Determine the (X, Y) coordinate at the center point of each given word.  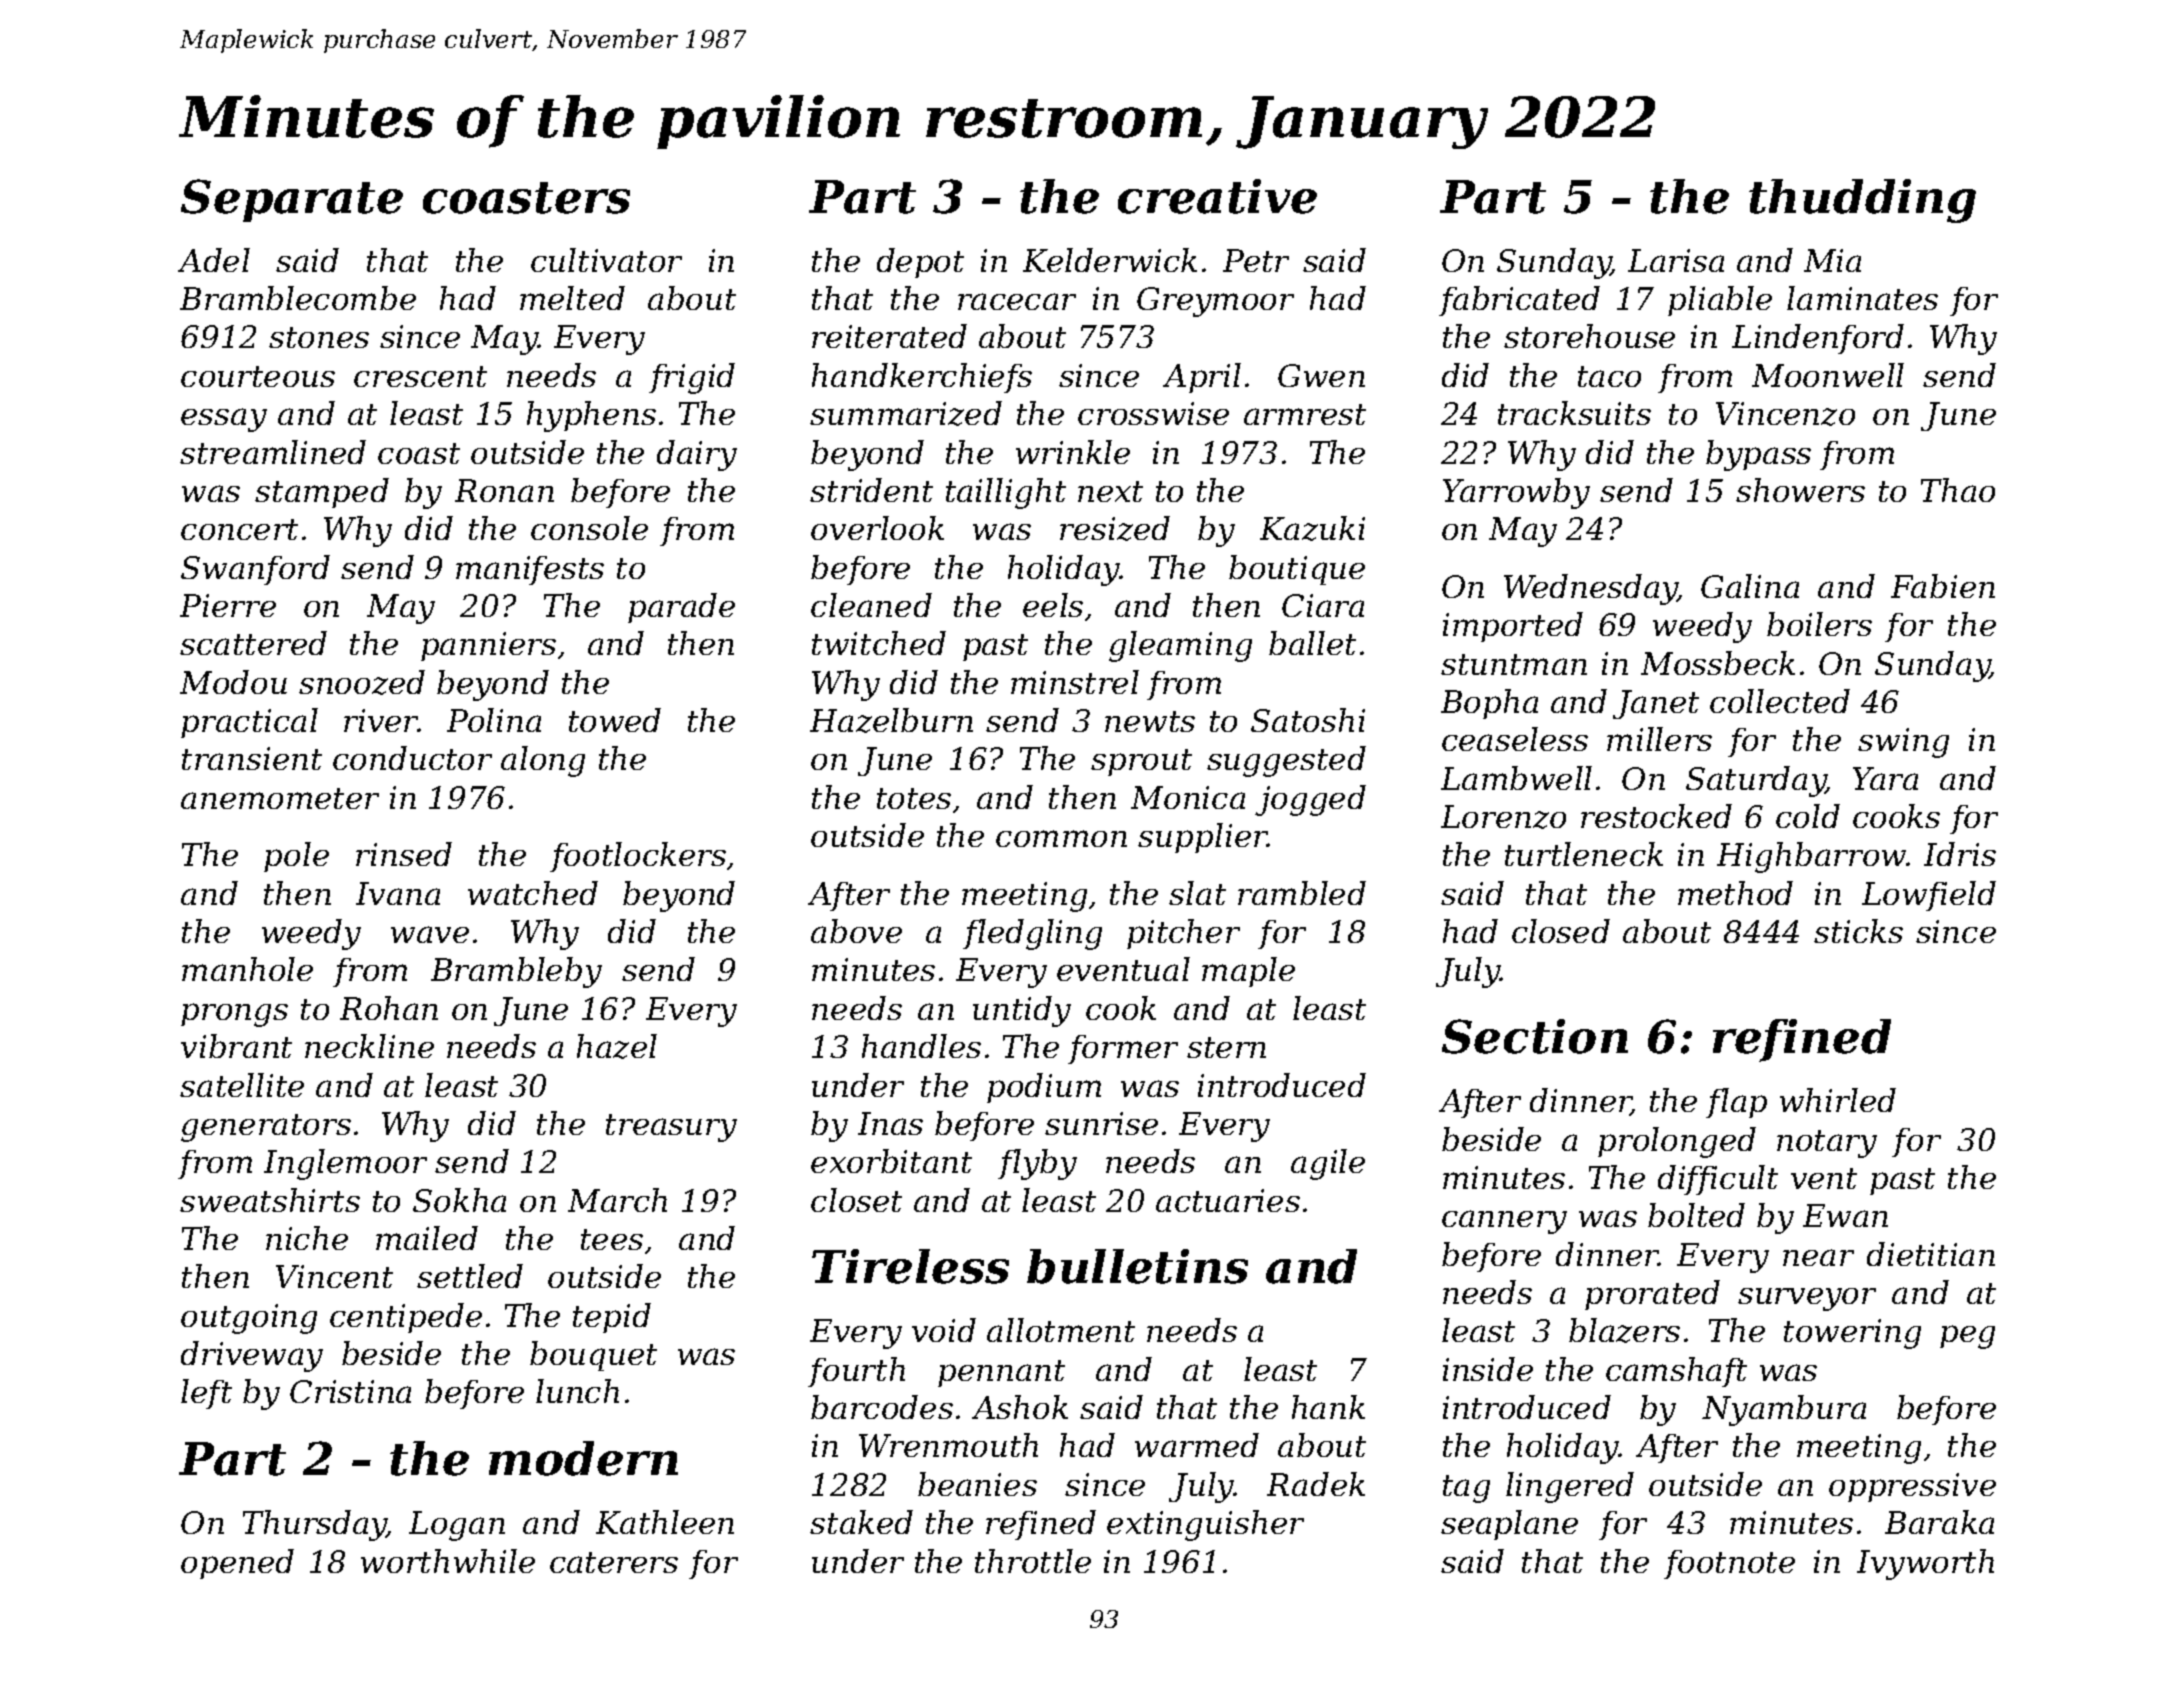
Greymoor (1215, 302)
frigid (692, 378)
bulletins (1137, 1266)
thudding (1862, 201)
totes (914, 798)
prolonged (1677, 1142)
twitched (879, 643)
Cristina (350, 1391)
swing (1903, 743)
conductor (412, 758)
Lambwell (1516, 778)
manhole (247, 969)
